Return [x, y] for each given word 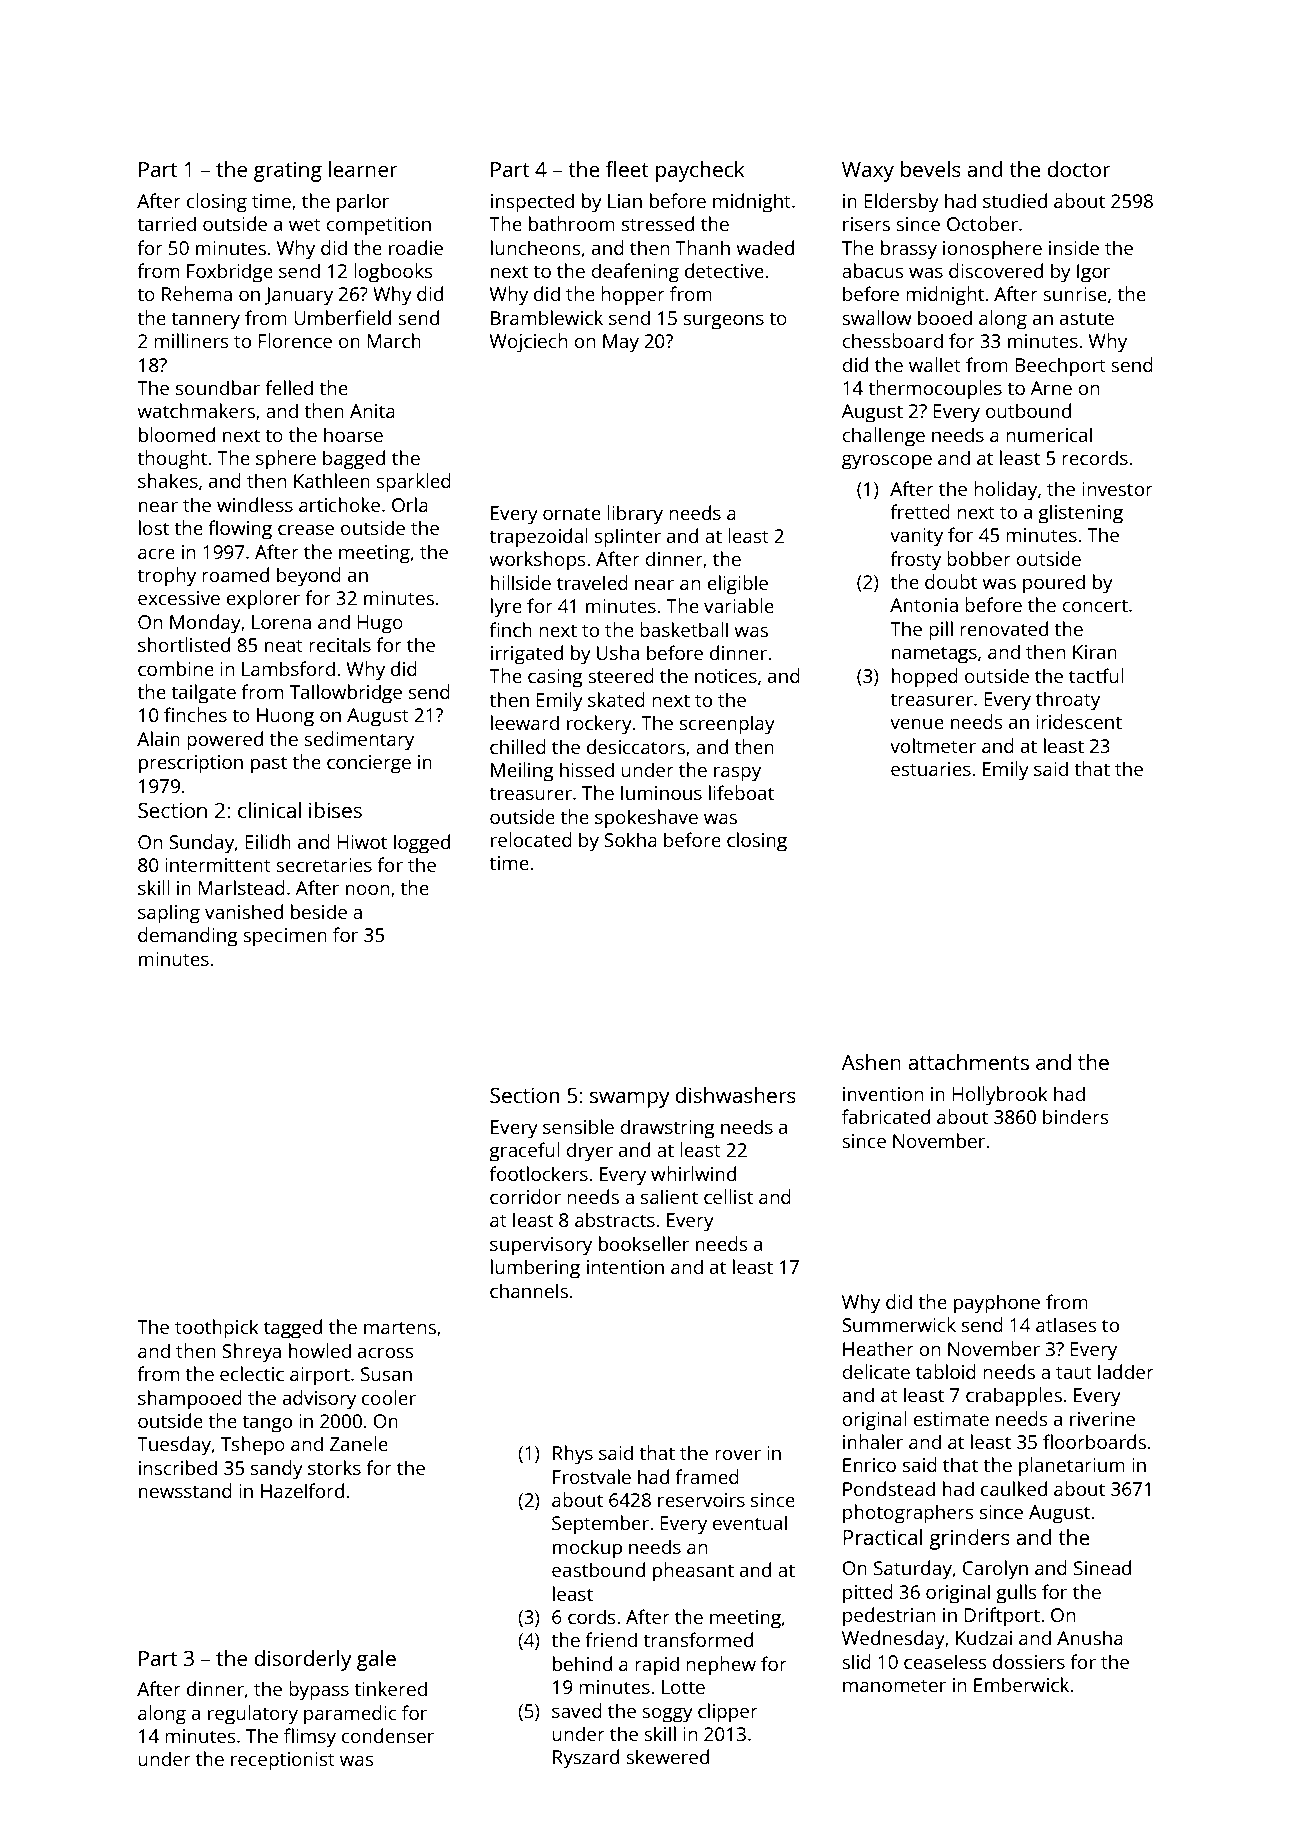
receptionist [283, 1761]
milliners [191, 340]
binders [1076, 1116]
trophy [166, 577]
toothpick [217, 1329]
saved [577, 1710]
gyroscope [887, 462]
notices [726, 676]
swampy [630, 1099]
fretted [920, 511]
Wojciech [528, 343]
